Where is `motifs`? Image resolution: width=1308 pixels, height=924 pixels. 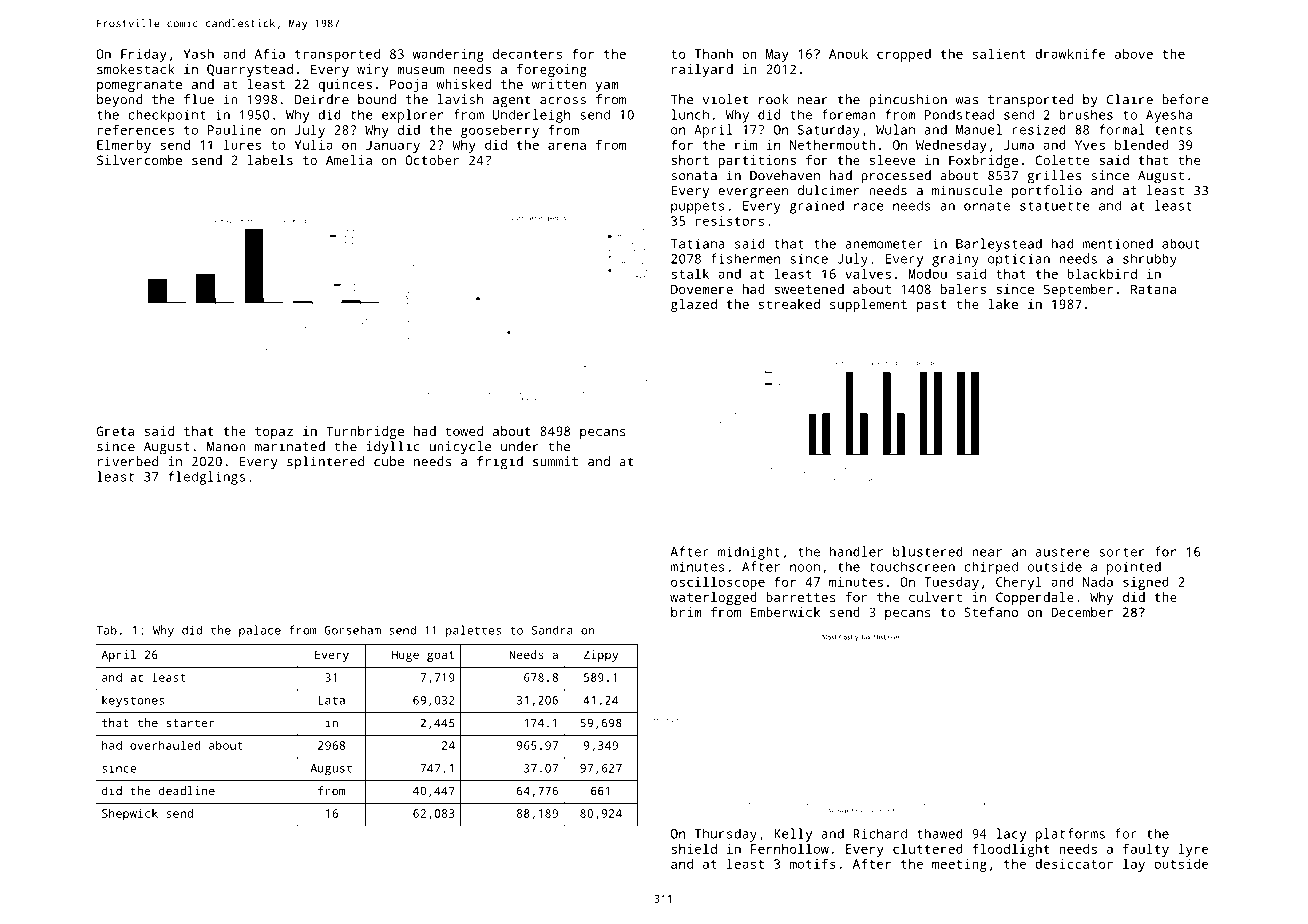 motifs is located at coordinates (813, 863).
